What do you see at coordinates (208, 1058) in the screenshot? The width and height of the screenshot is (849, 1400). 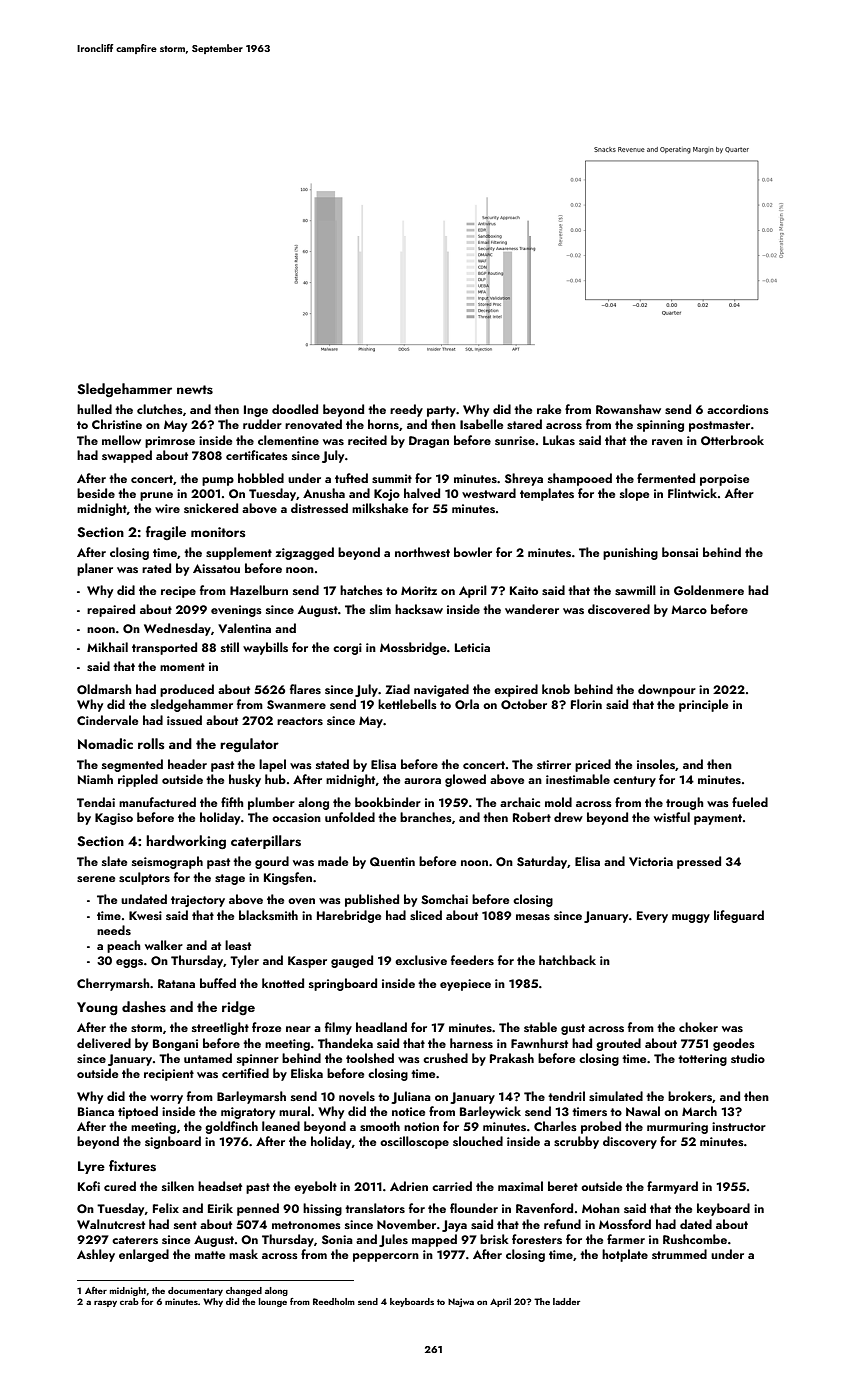 I see `untamed` at bounding box center [208, 1058].
